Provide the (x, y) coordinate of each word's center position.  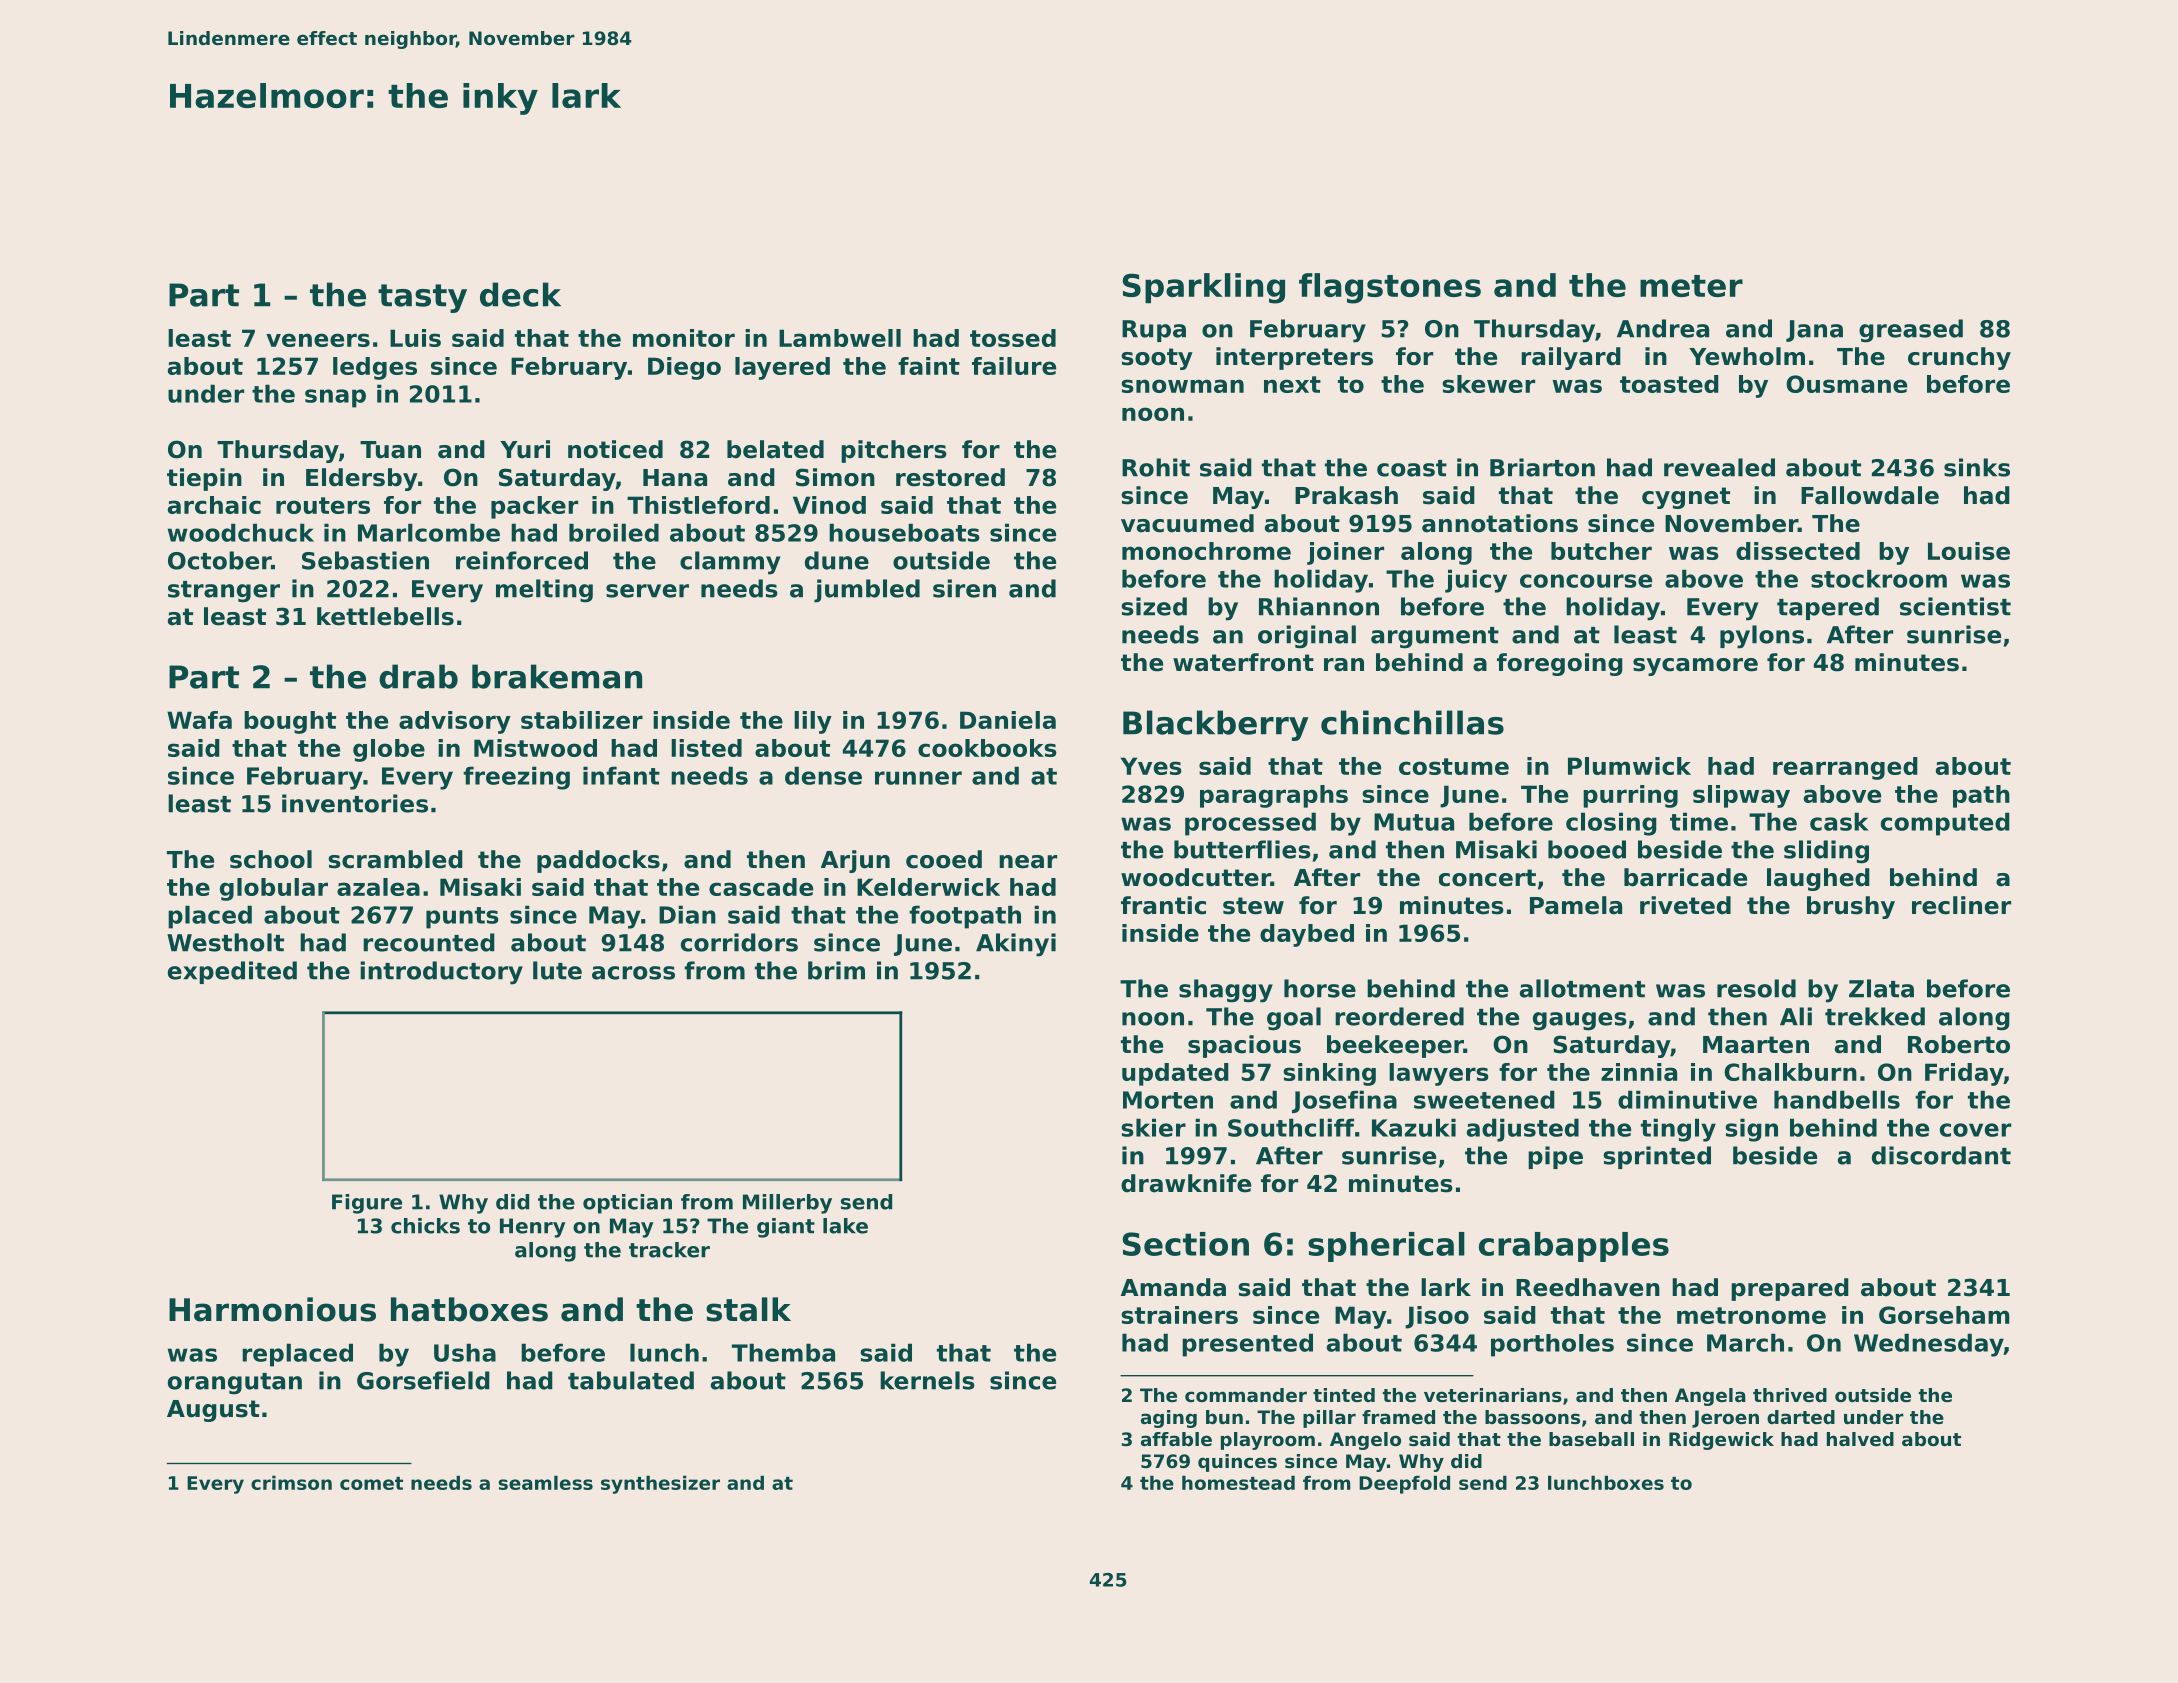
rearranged (1845, 768)
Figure (367, 1204)
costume (1454, 766)
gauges (1580, 1021)
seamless (545, 1482)
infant (621, 775)
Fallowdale (1870, 495)
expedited (232, 972)
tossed (1013, 338)
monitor (684, 338)
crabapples (1574, 1247)
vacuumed (1187, 523)
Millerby (787, 1204)
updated (1175, 1074)
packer (534, 507)
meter (1691, 286)
